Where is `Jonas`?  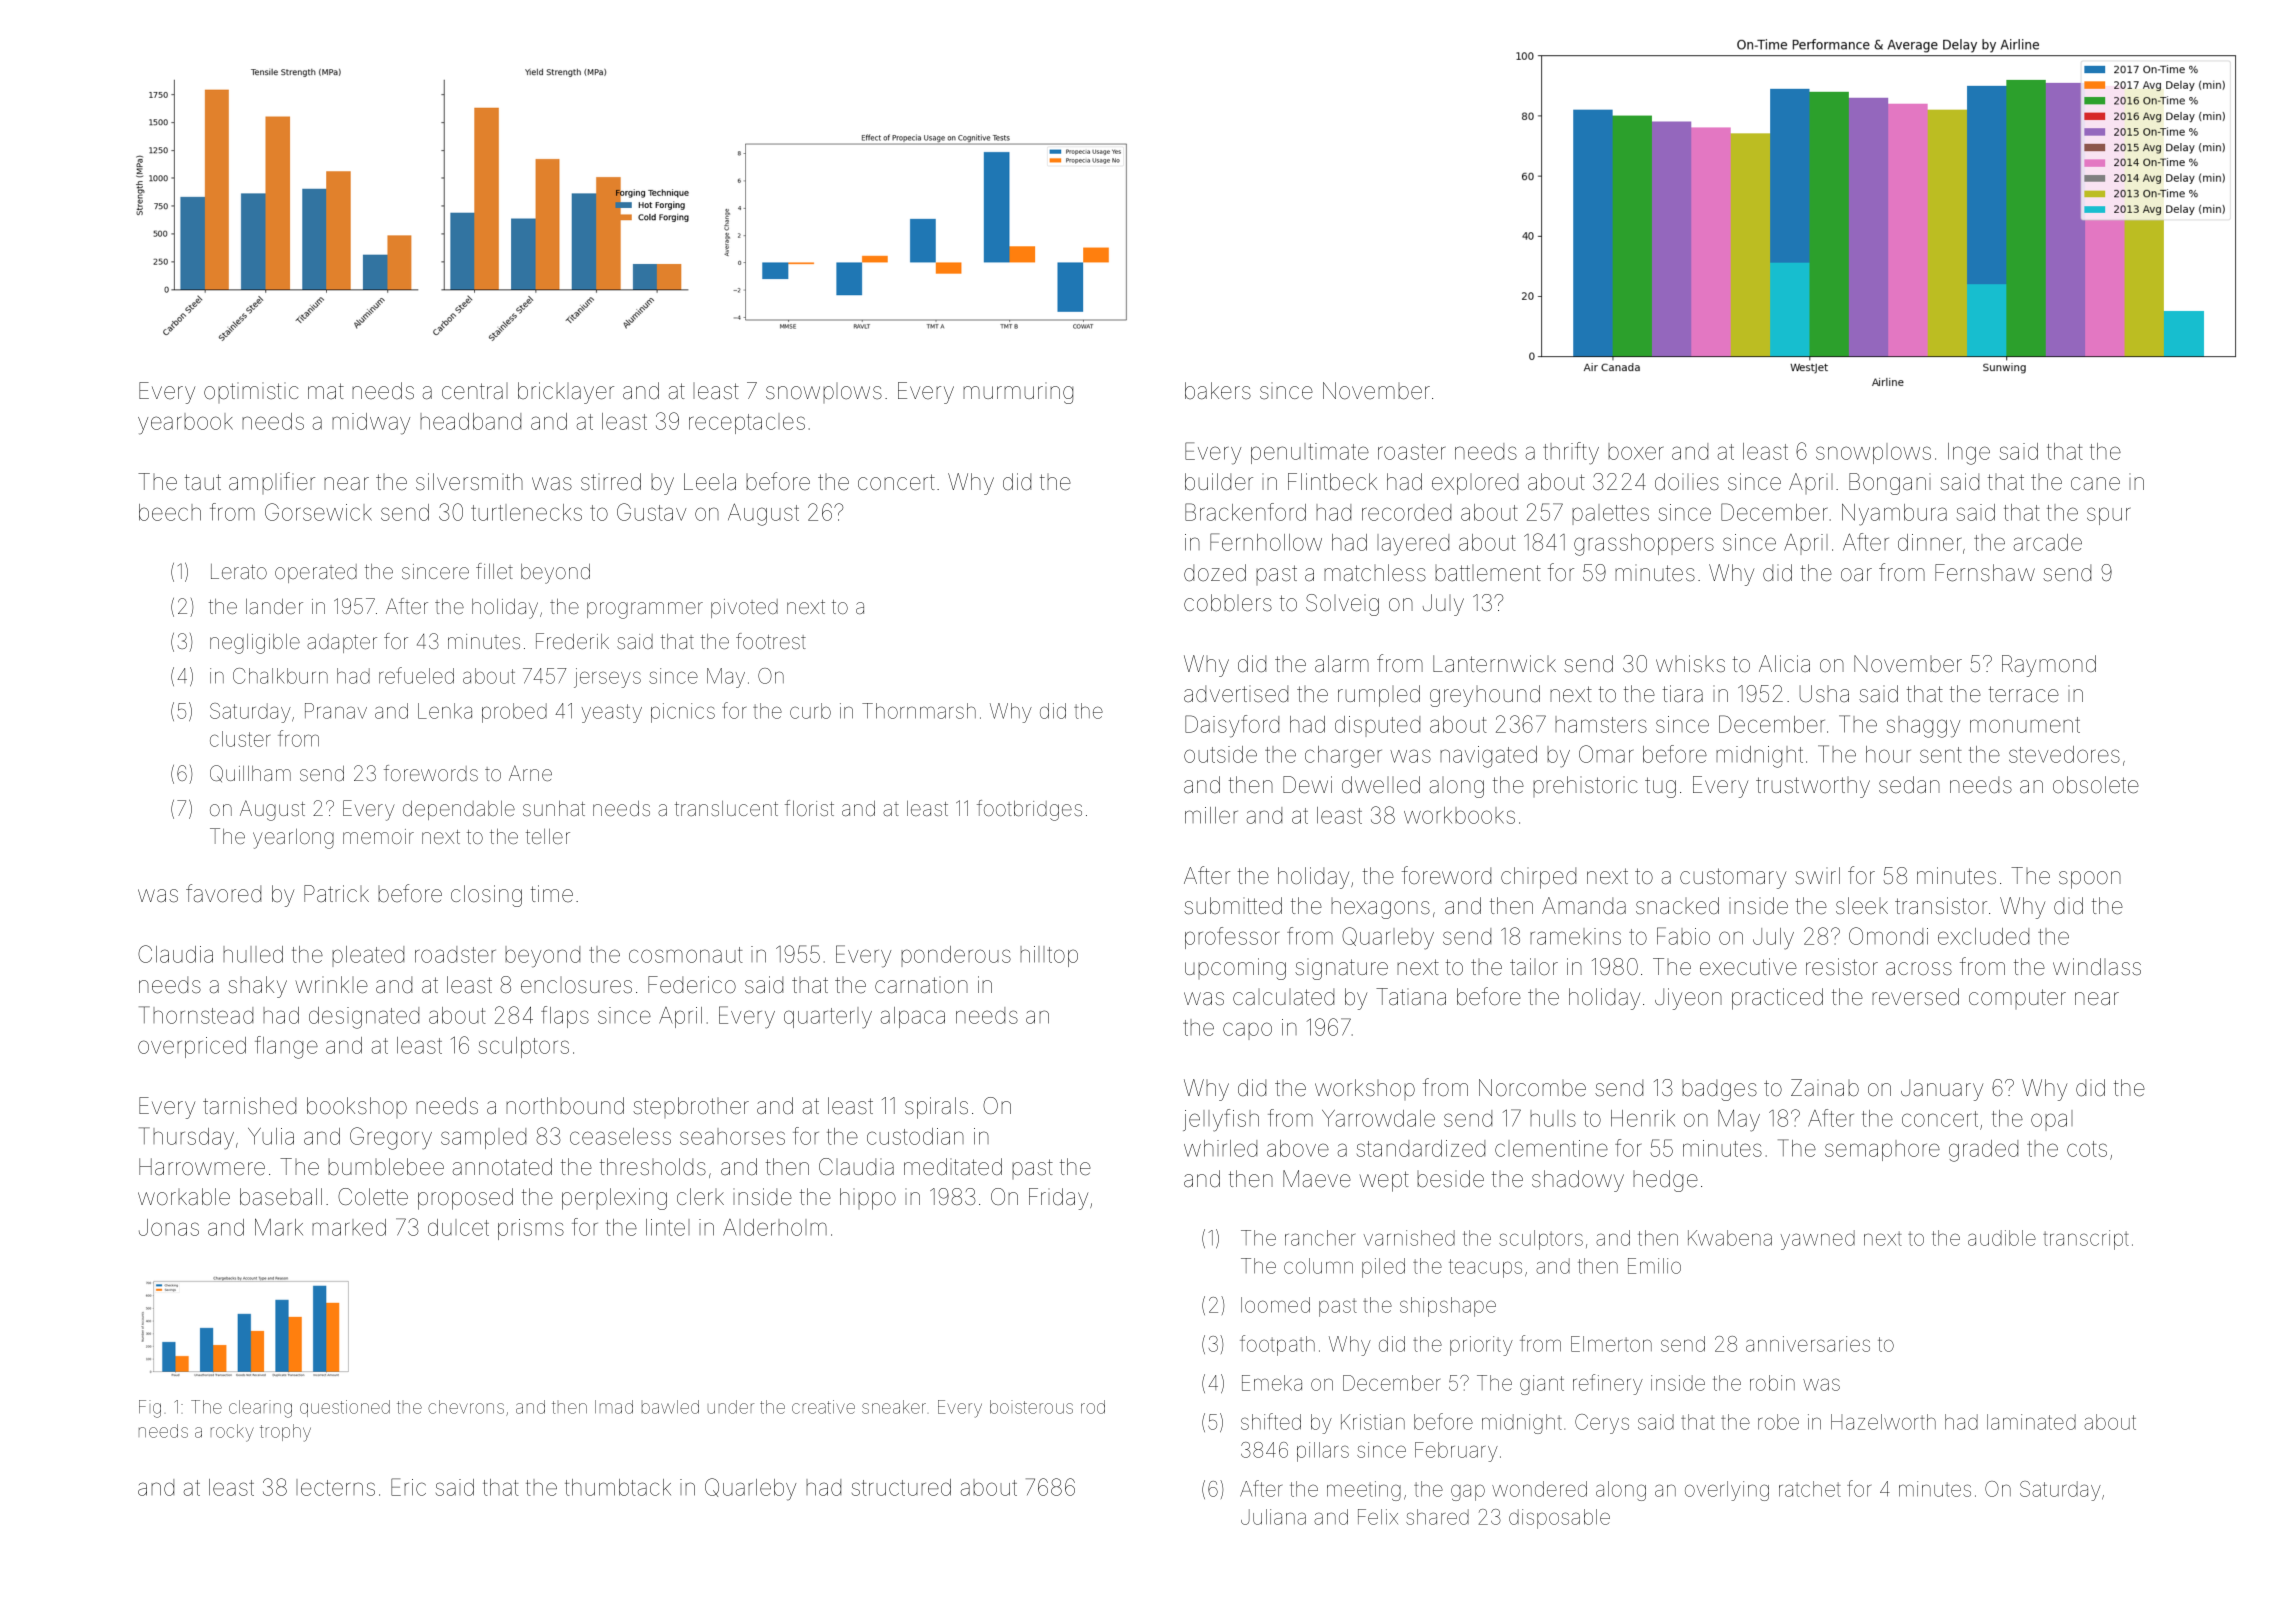
Jonas is located at coordinates (169, 1227).
